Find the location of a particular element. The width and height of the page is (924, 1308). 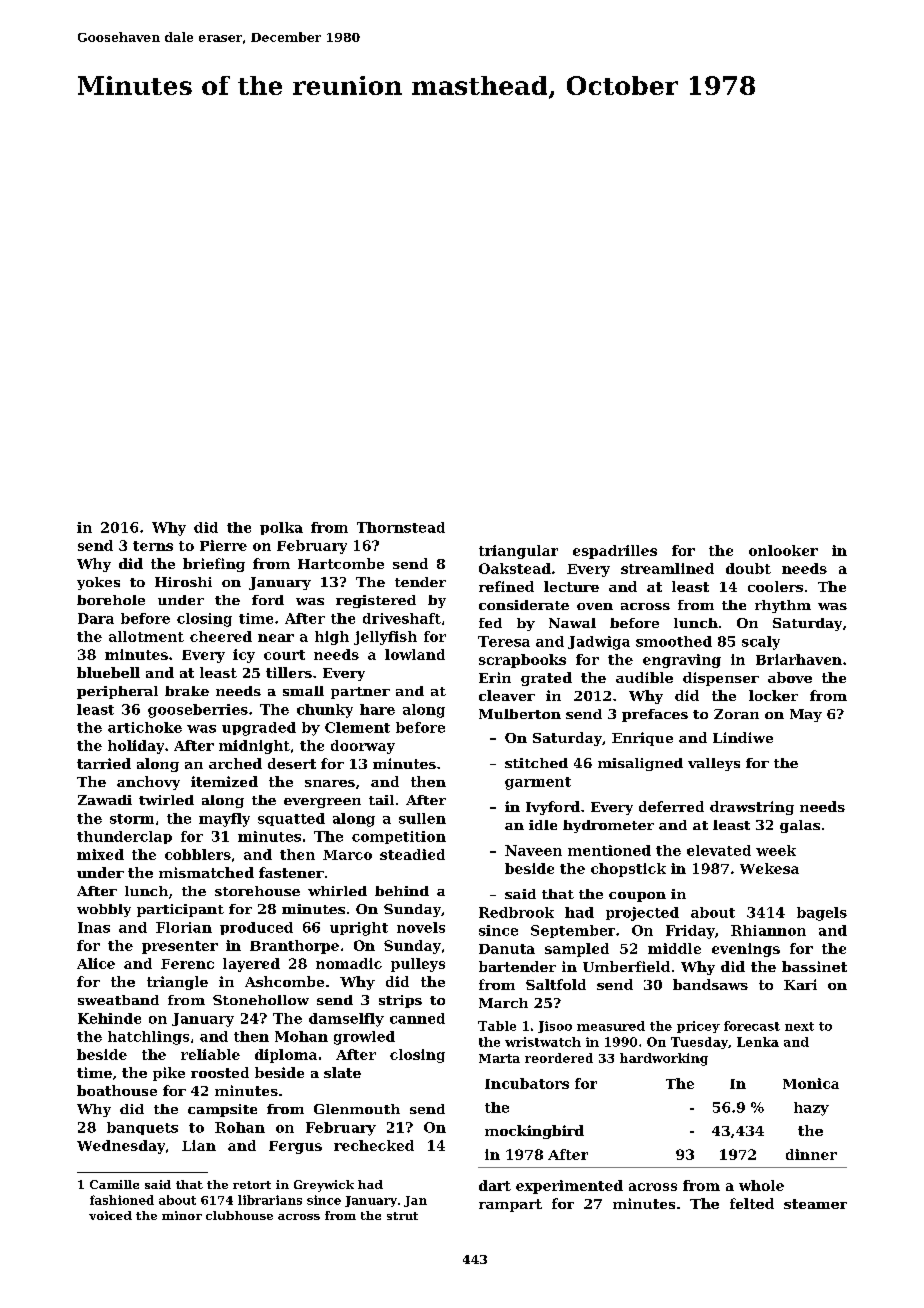

triangular is located at coordinates (518, 552).
